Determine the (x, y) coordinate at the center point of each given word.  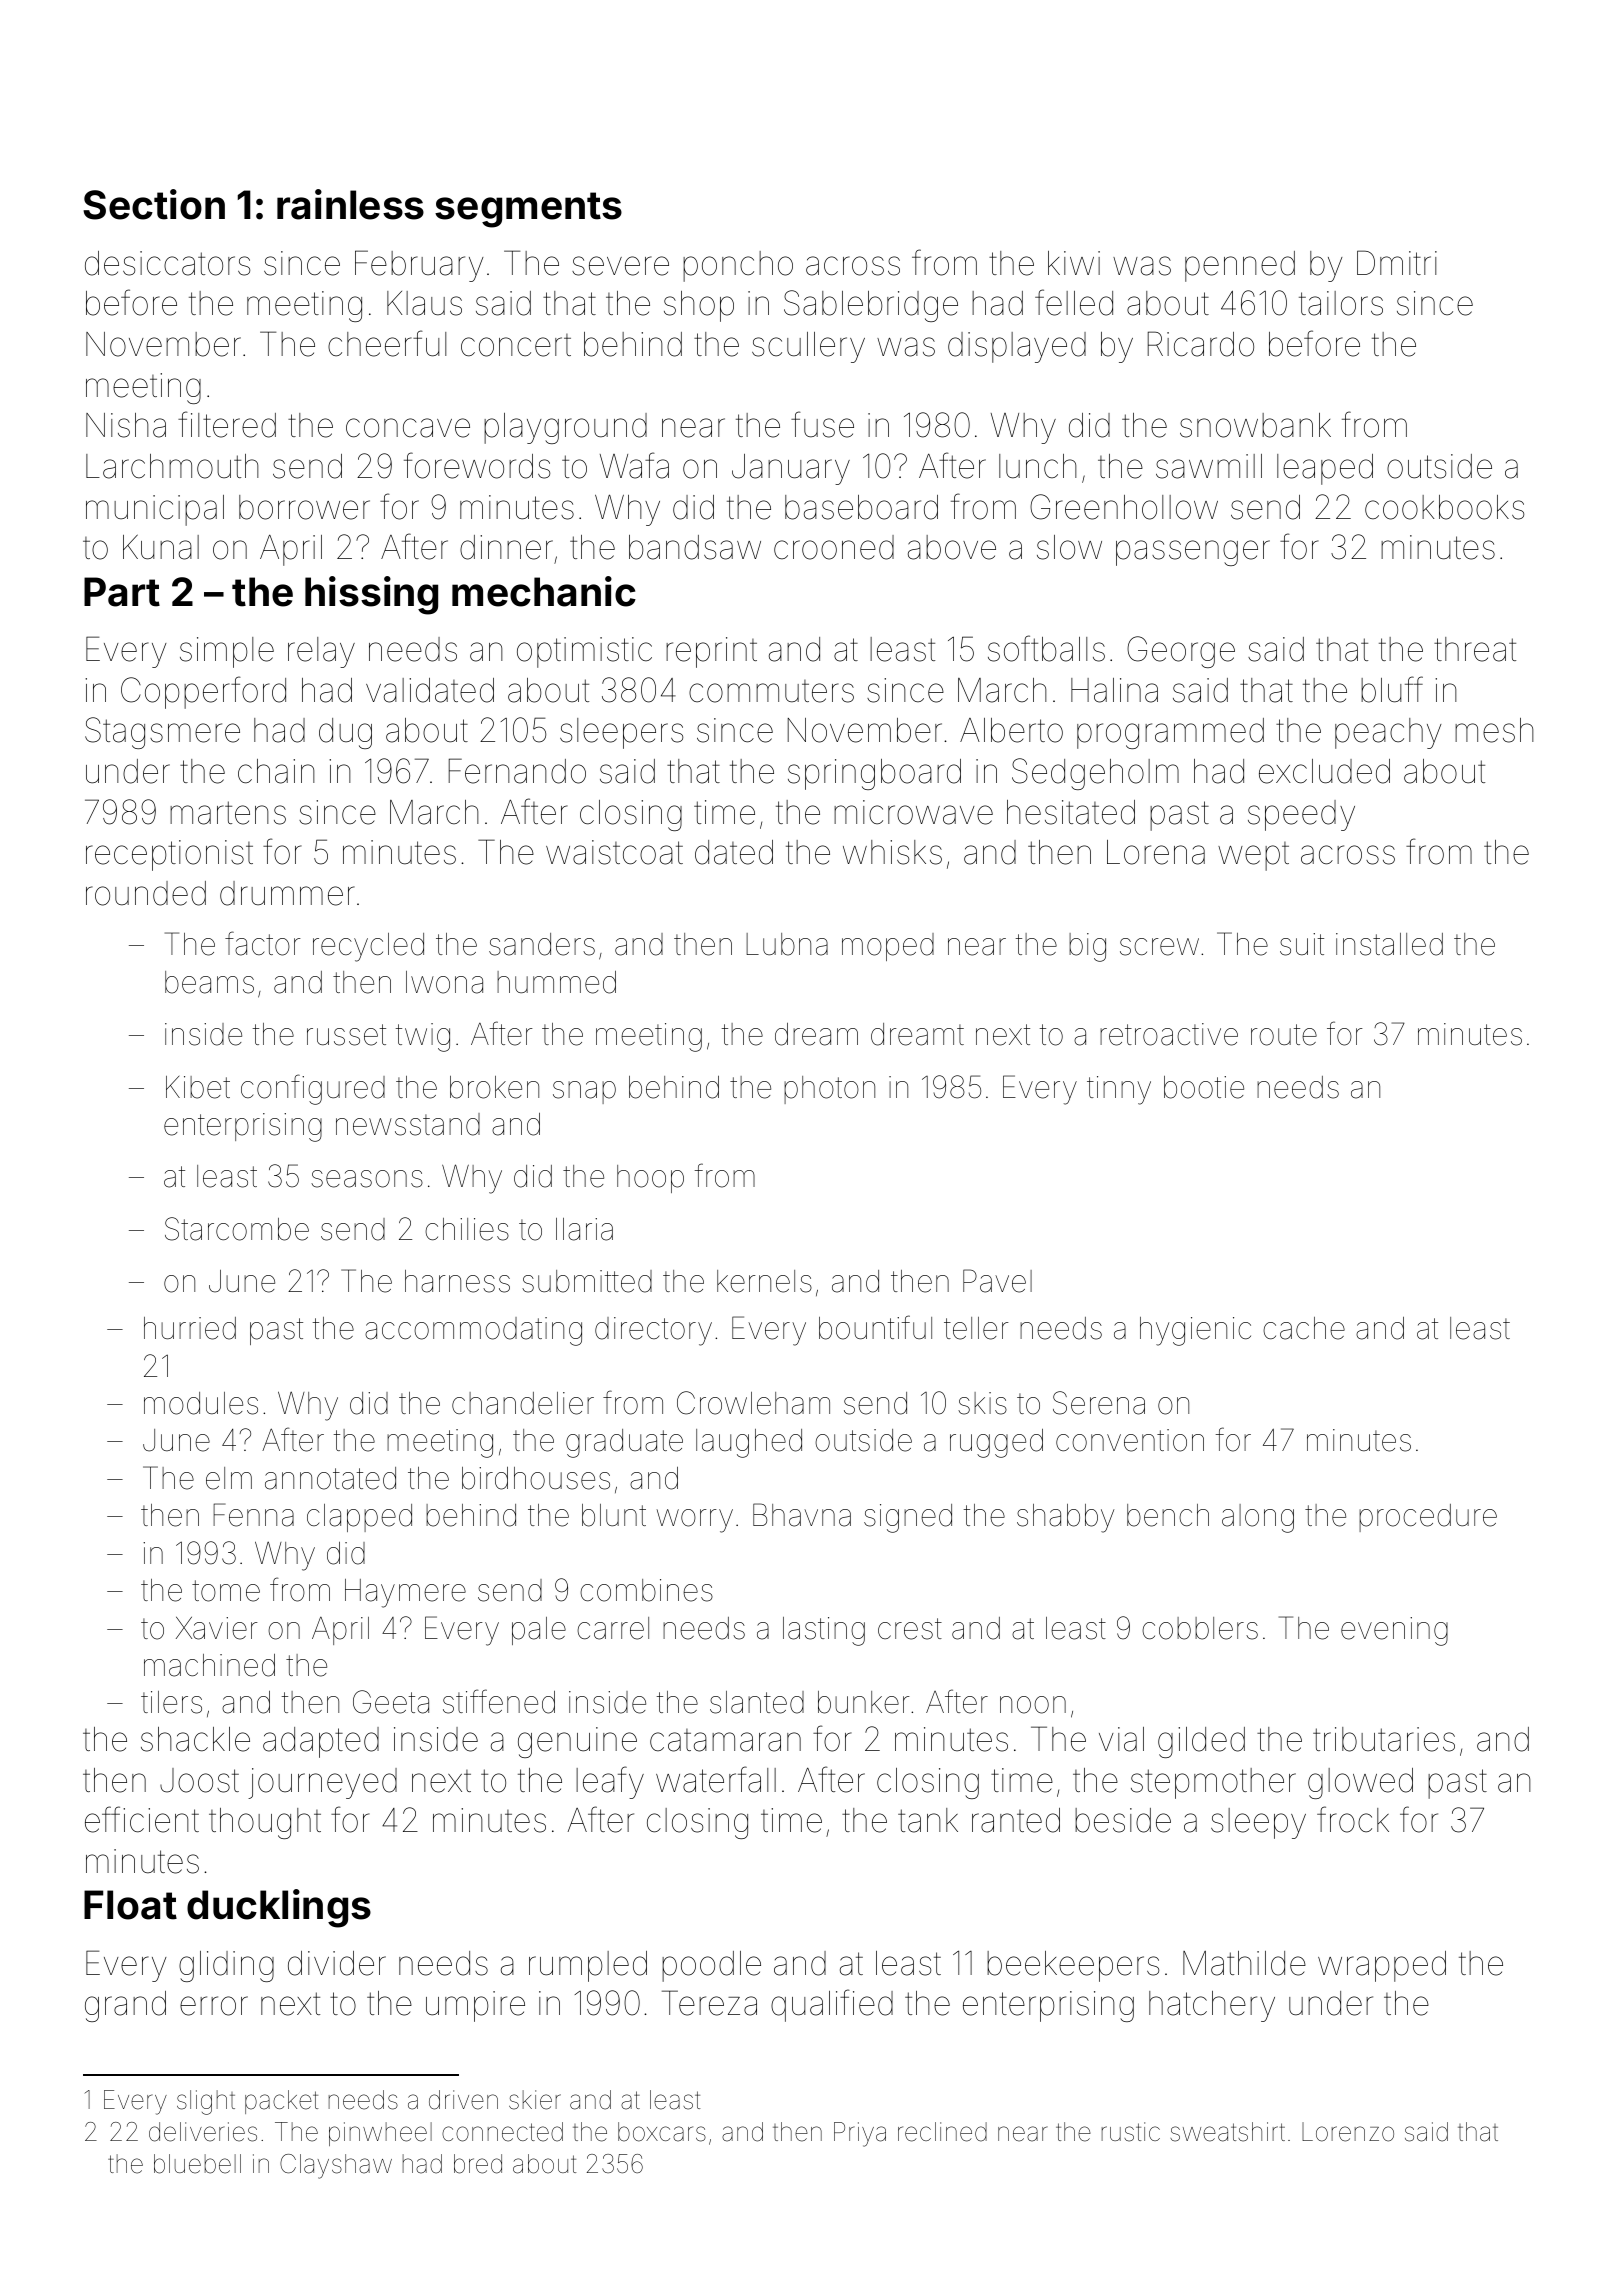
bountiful (875, 1327)
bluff (1392, 689)
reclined (942, 2132)
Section (154, 204)
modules (201, 1403)
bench (1168, 1515)
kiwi (1074, 263)
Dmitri (1397, 262)
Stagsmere (162, 733)
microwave (913, 812)
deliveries (203, 2132)
